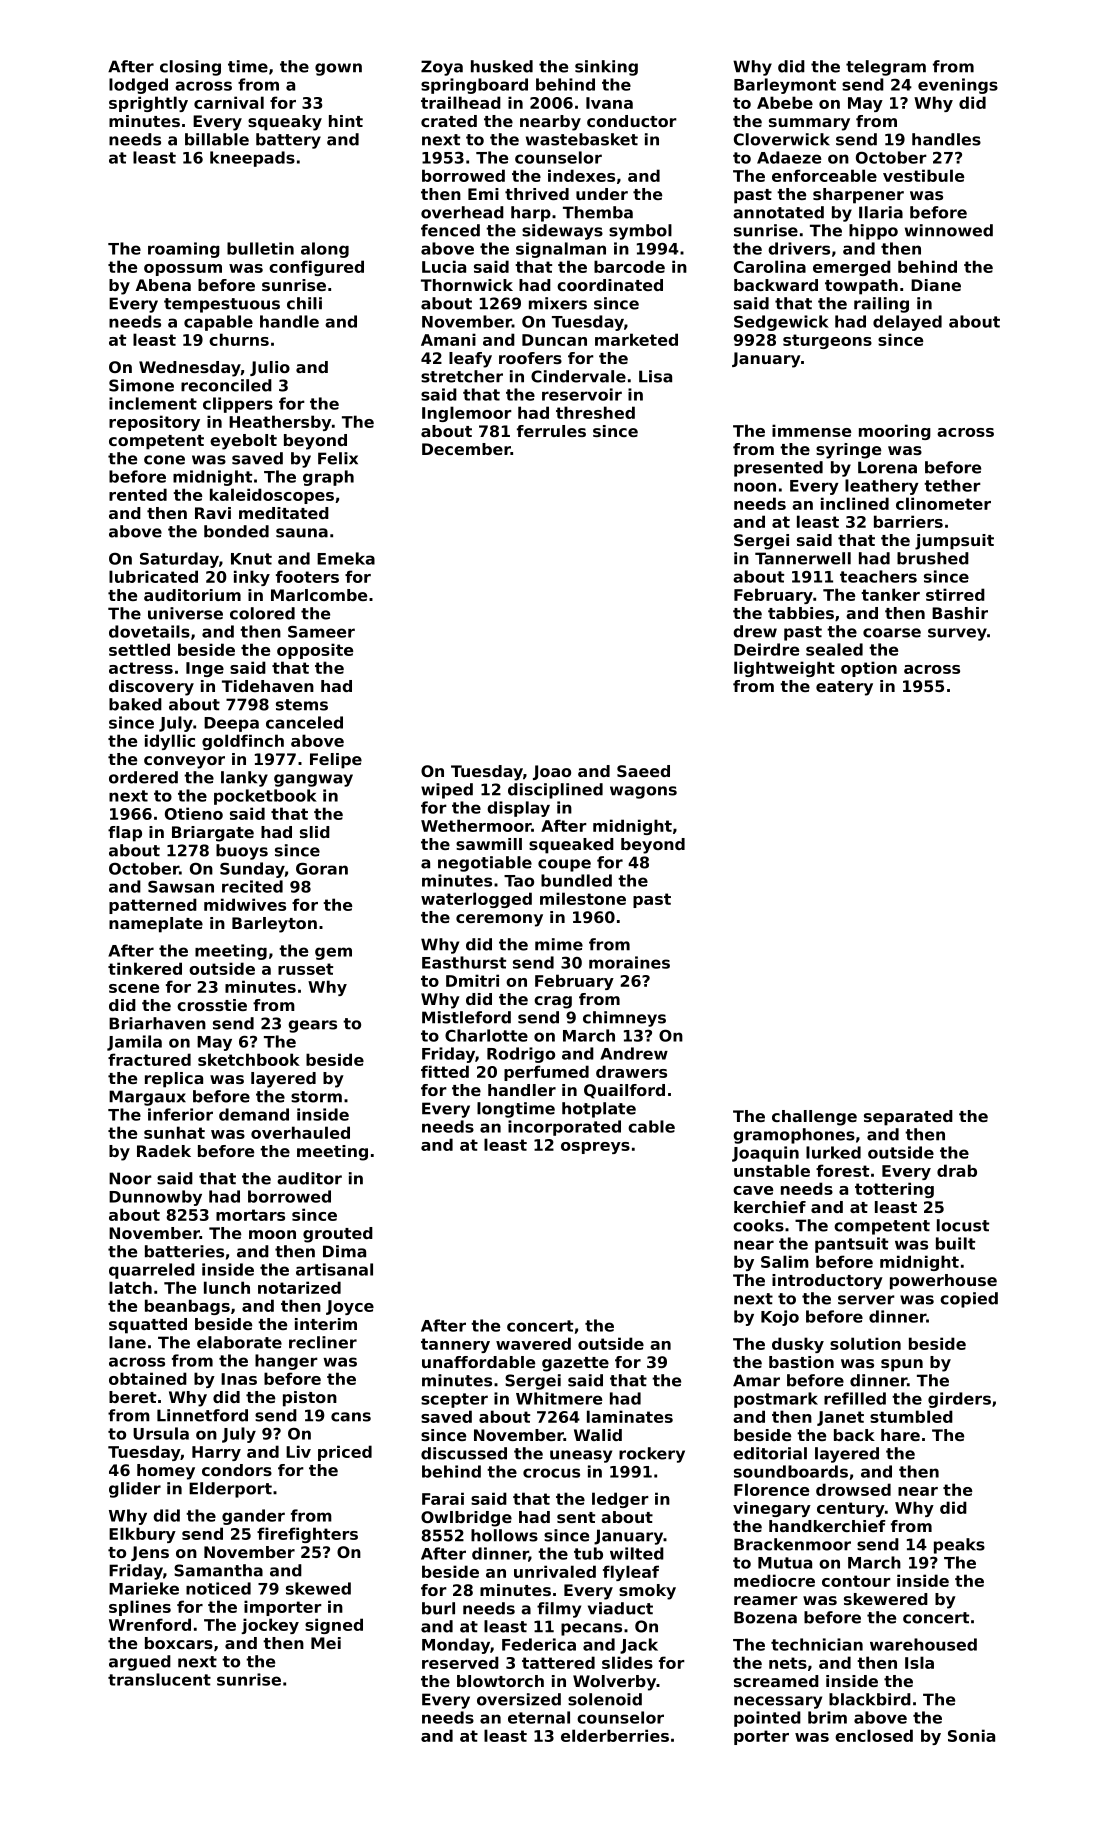 The width and height of the page is (1109, 1826). What do you see at coordinates (782, 139) in the page?
I see `Cloverwick` at bounding box center [782, 139].
